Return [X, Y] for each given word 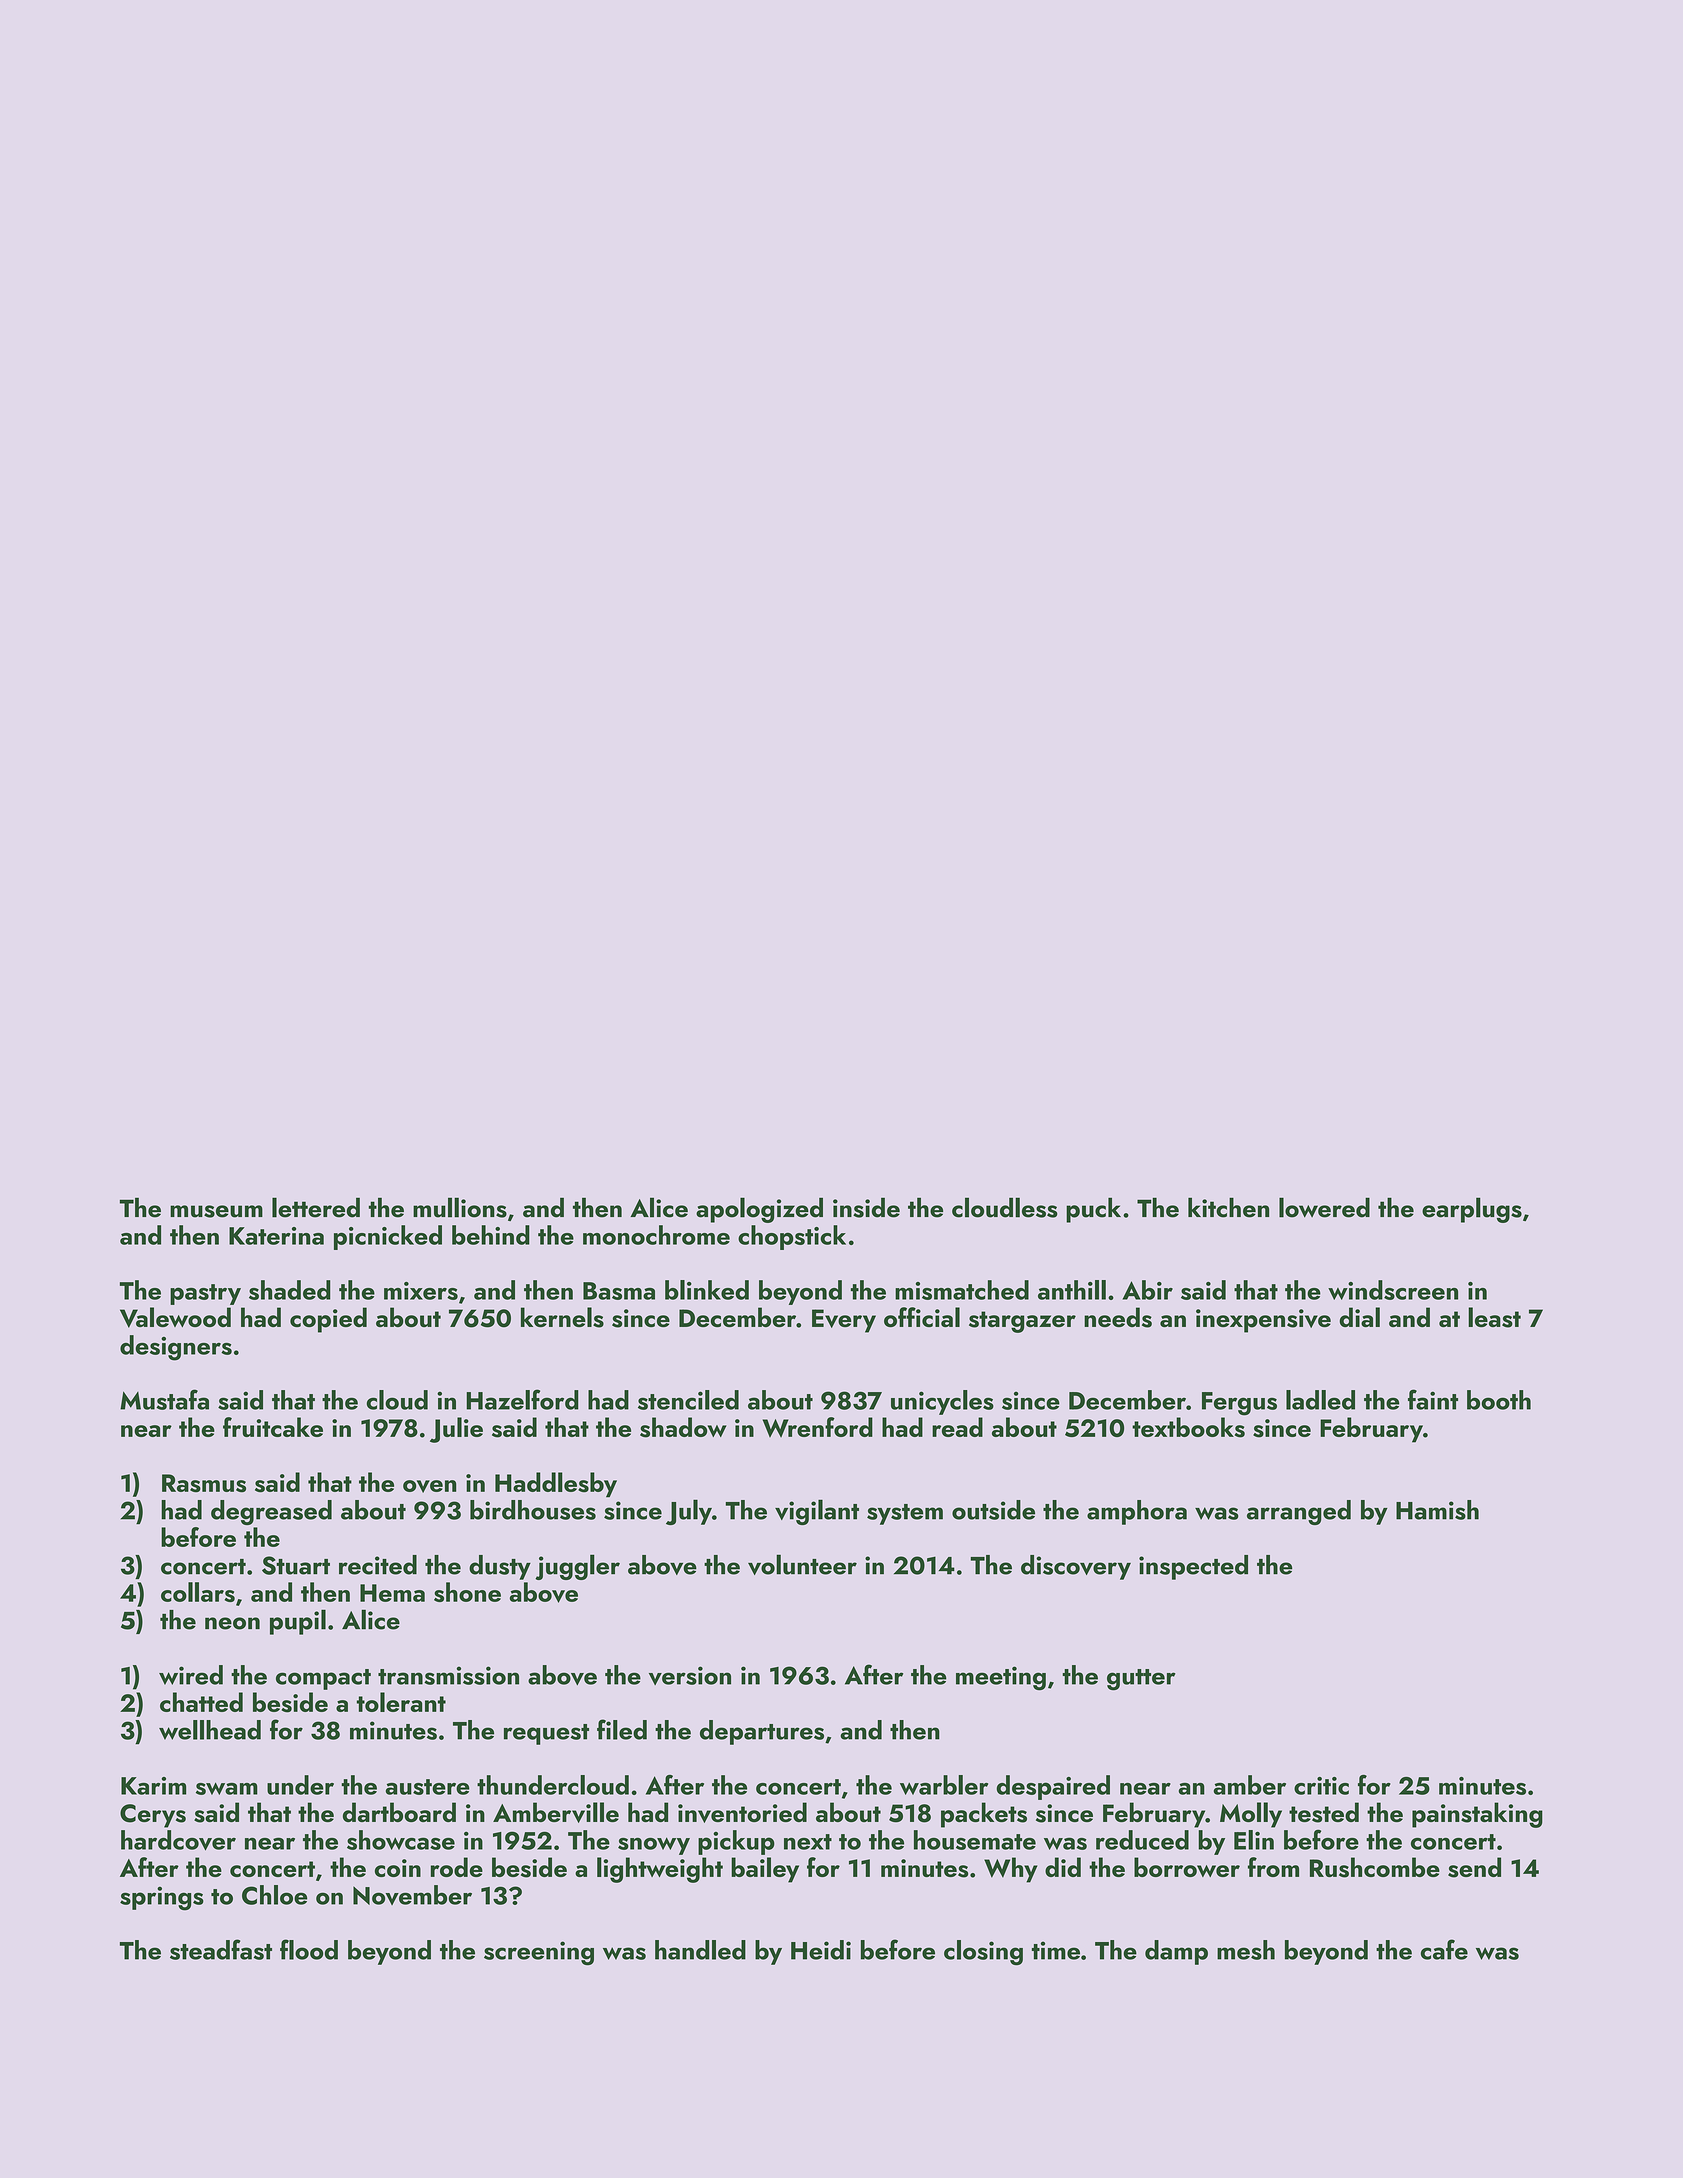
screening [539, 1953]
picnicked [388, 1237]
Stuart [296, 1565]
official [922, 1317]
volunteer [802, 1564]
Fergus [1239, 1404]
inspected [1193, 1567]
